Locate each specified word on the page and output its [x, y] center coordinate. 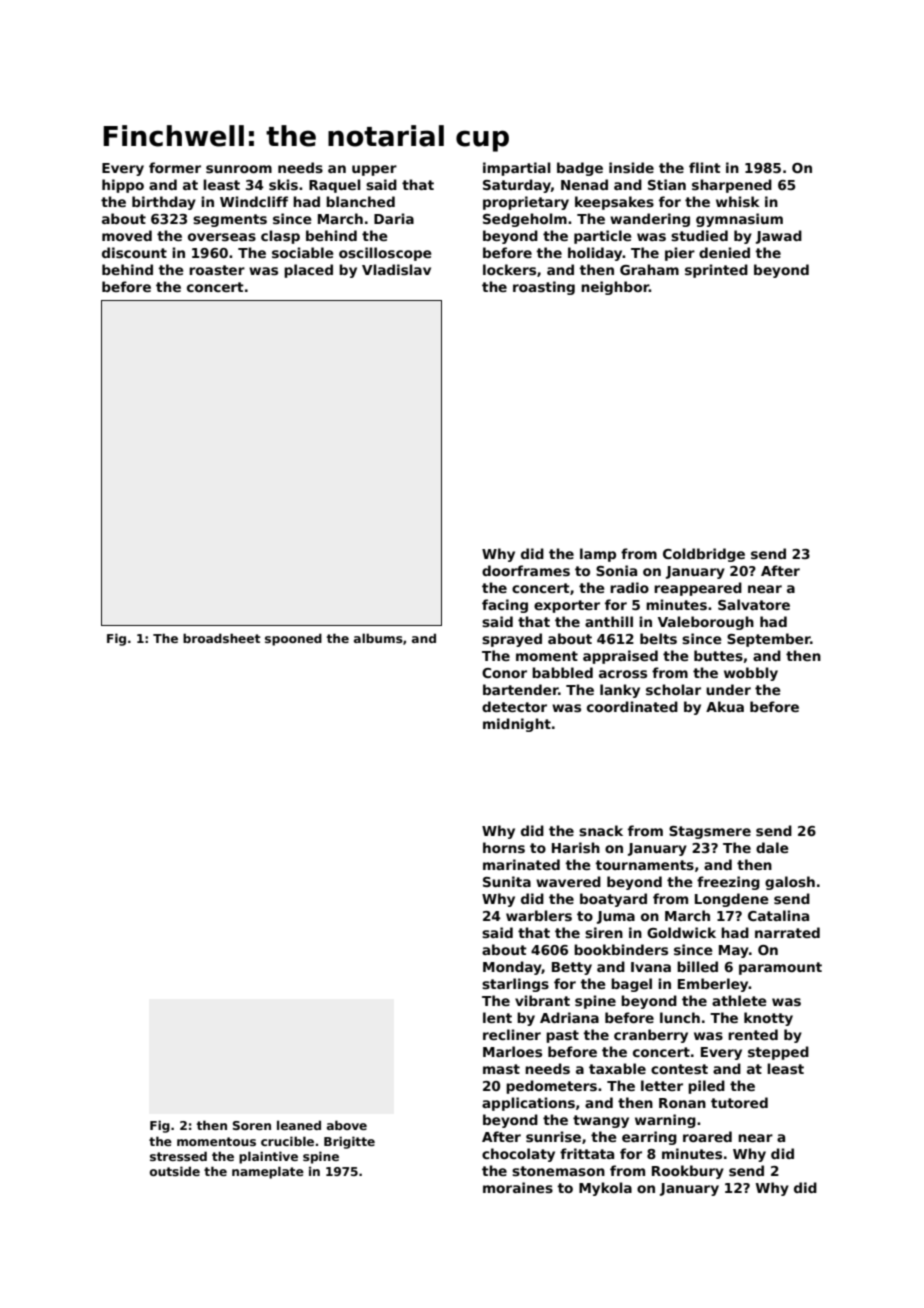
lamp [598, 555]
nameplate [268, 1172]
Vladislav [396, 269]
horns [504, 847]
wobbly [751, 674]
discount [134, 252]
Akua [725, 706]
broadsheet [221, 638]
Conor [504, 673]
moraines [518, 1187]
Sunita [507, 881]
